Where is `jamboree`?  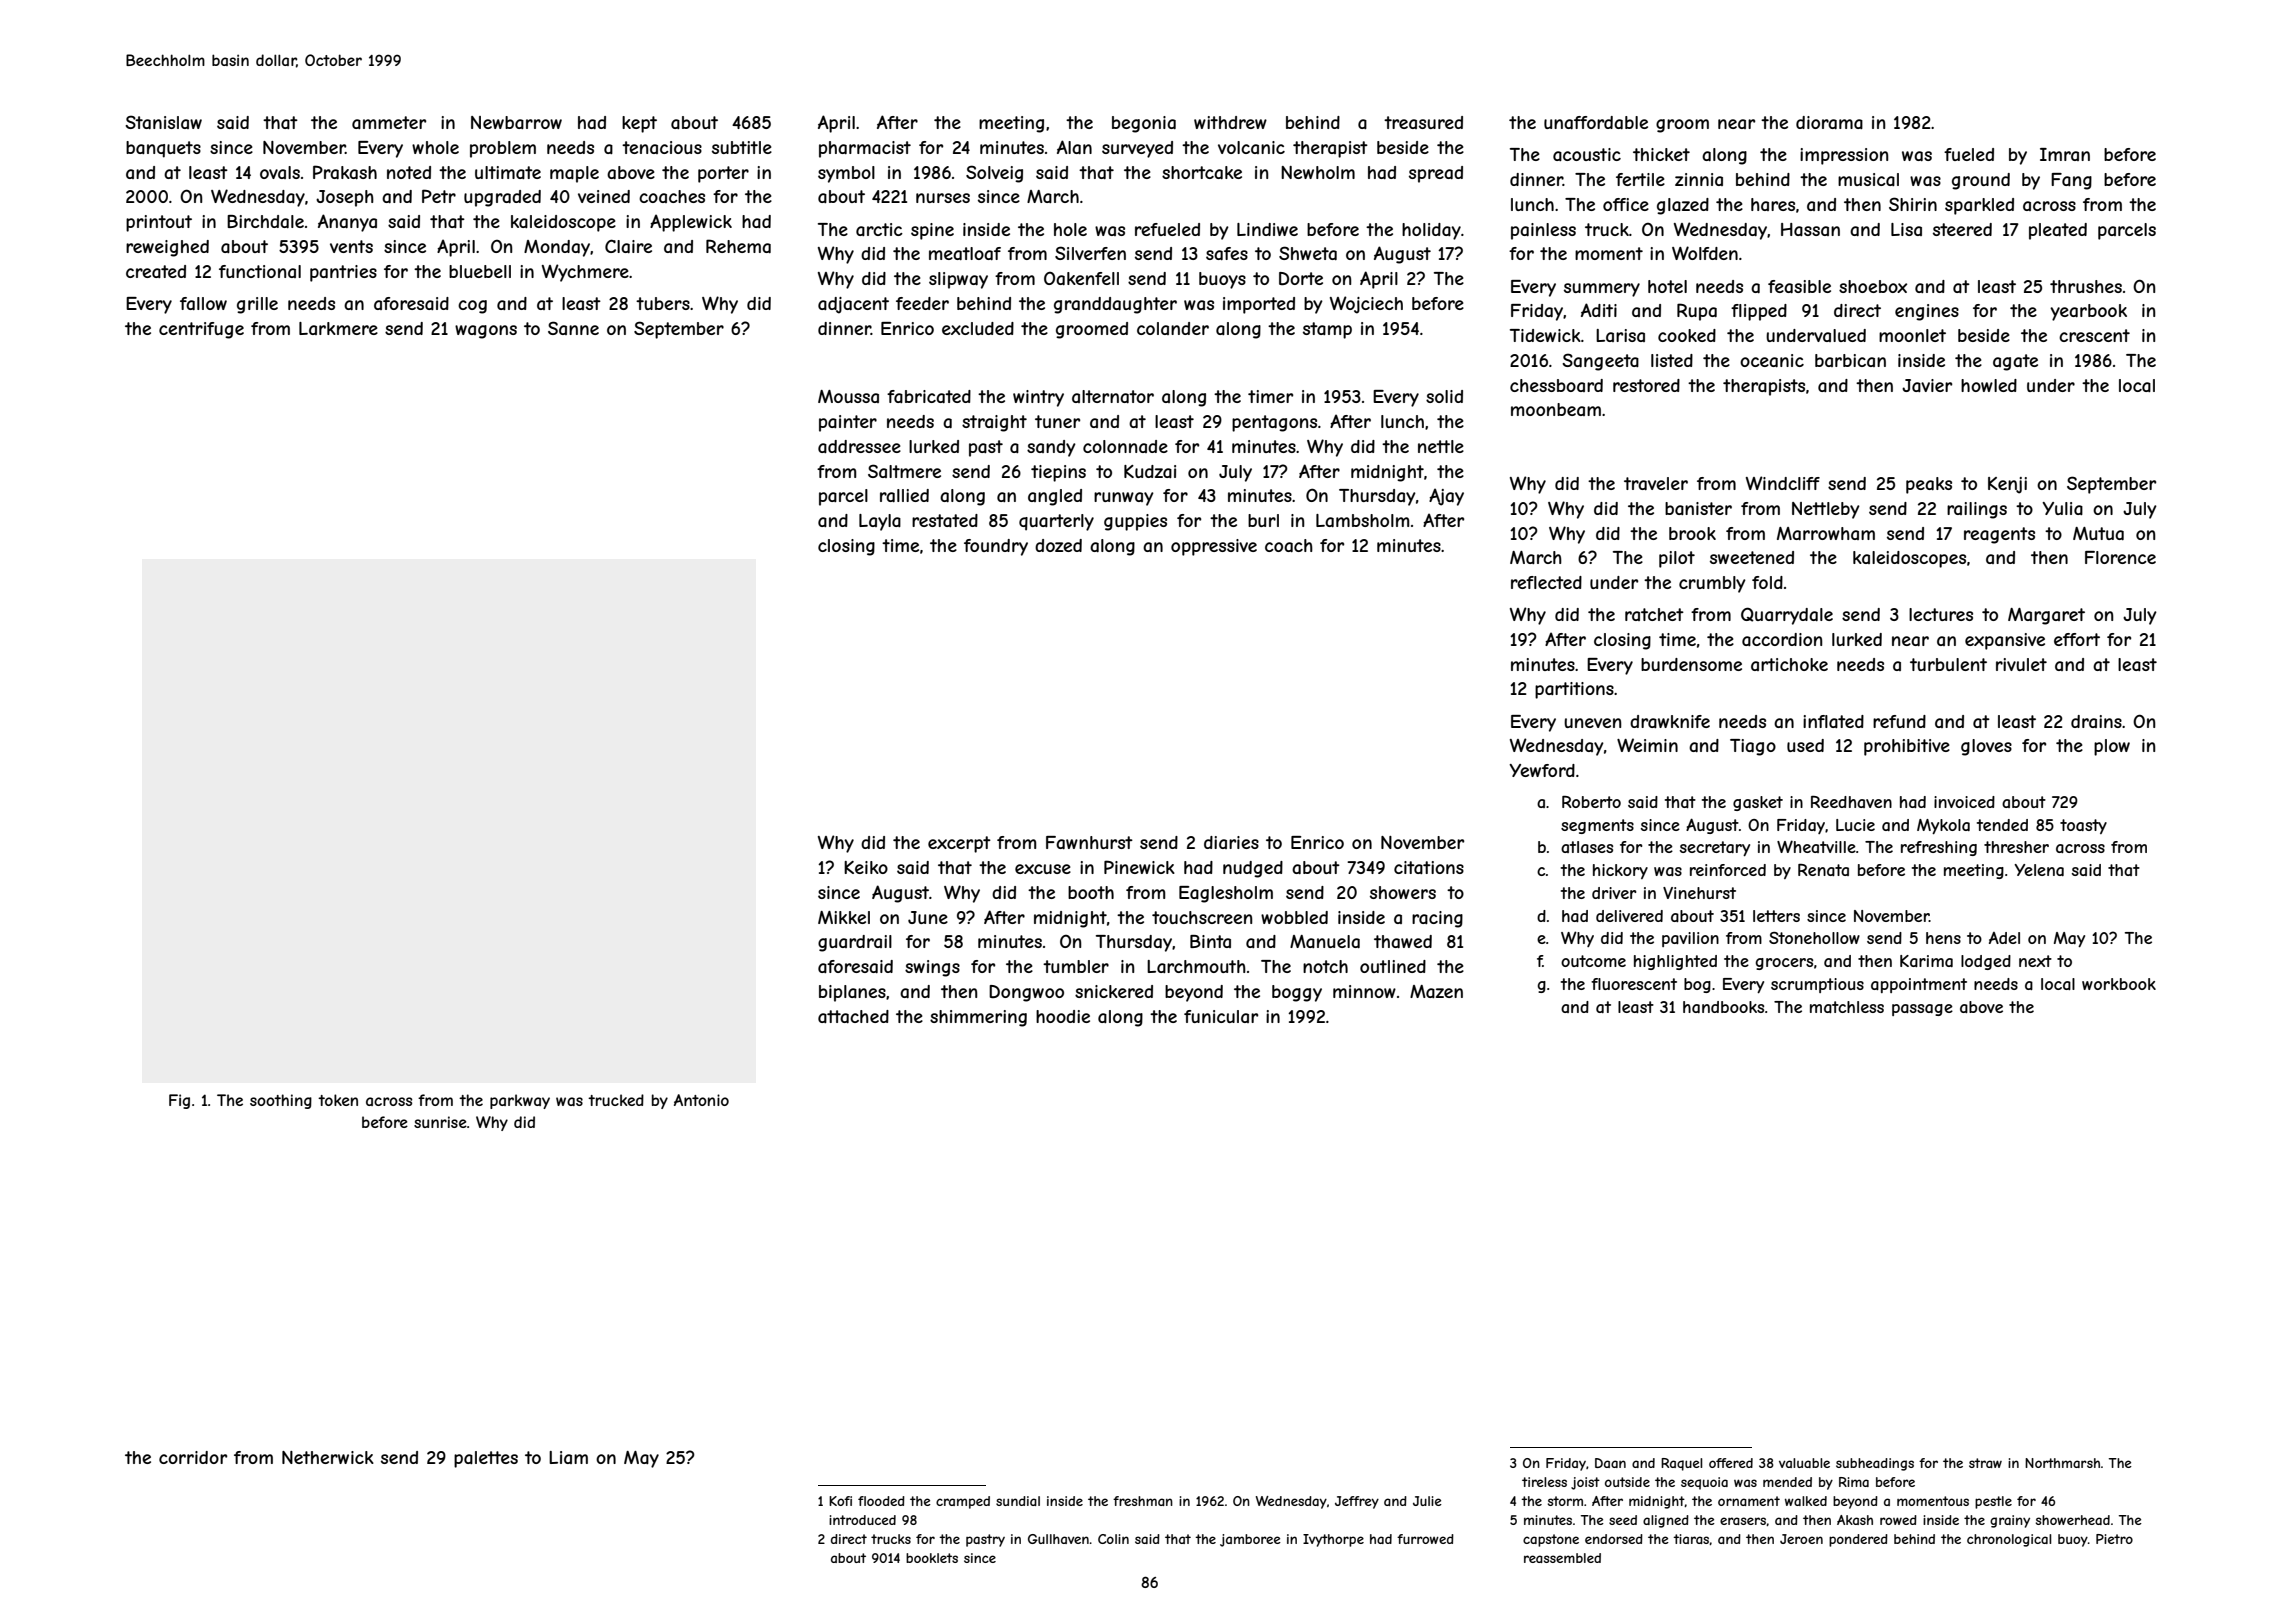
jamboree is located at coordinates (1250, 1540).
